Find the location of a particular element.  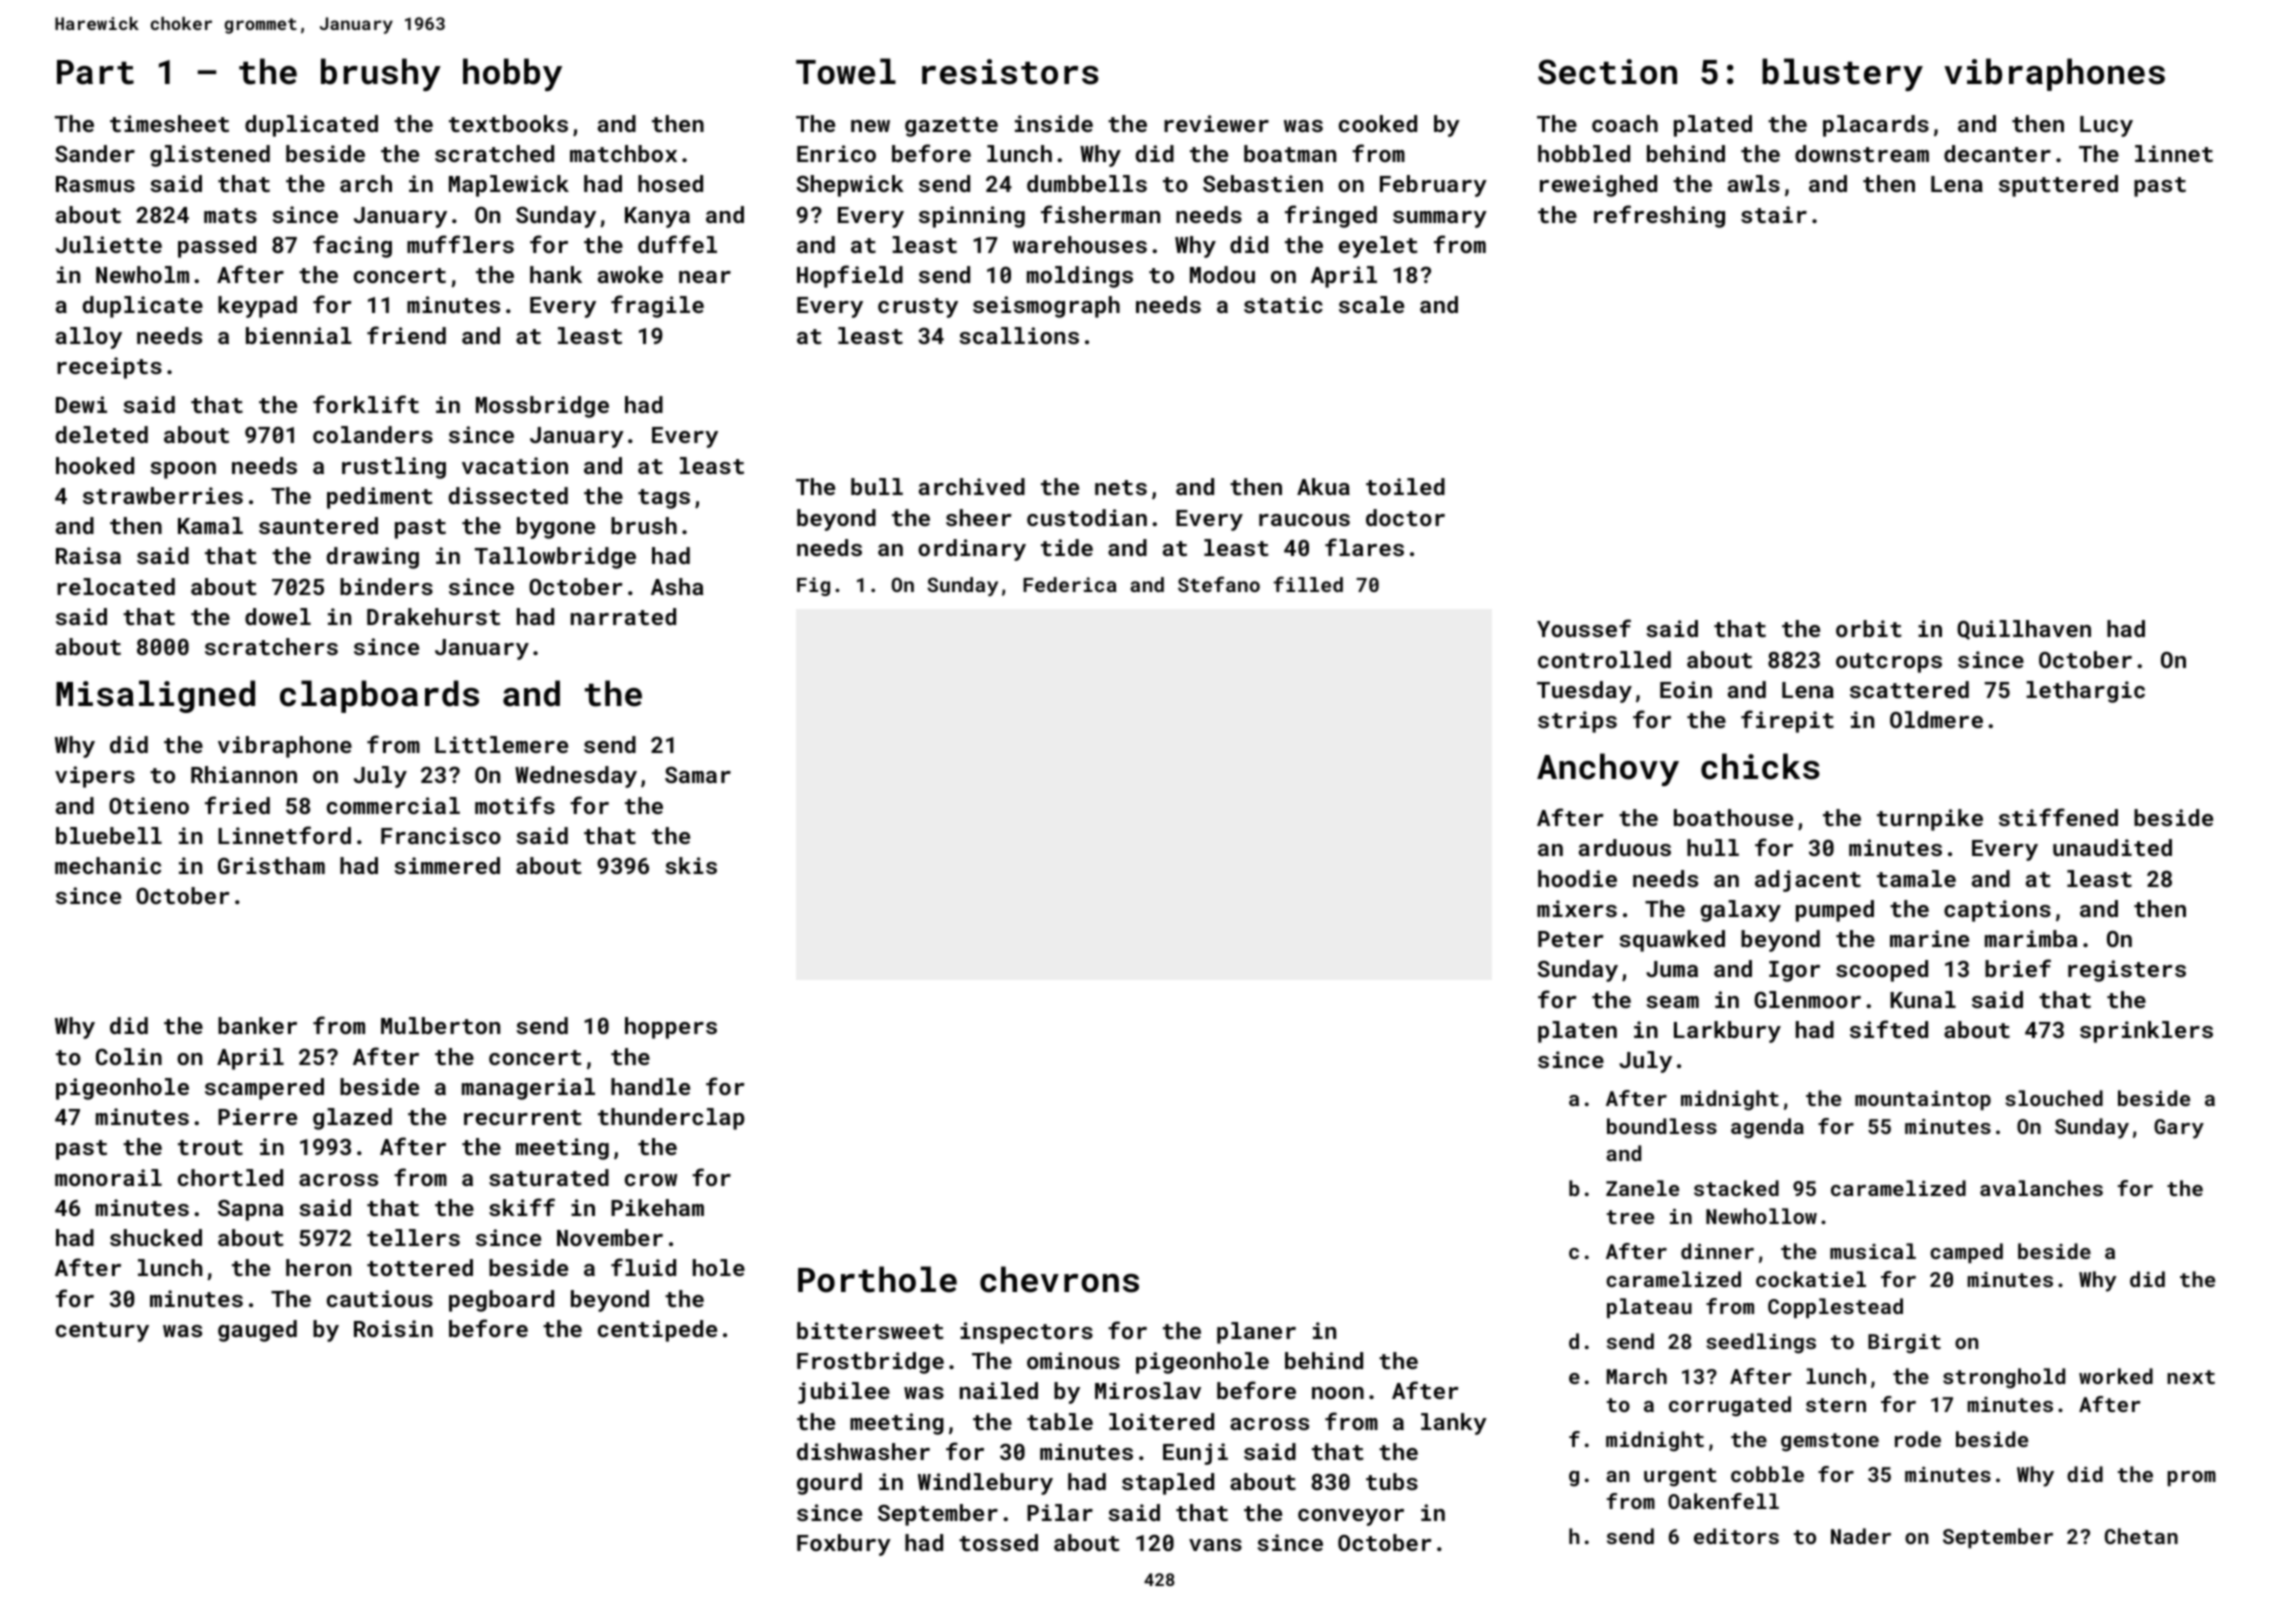

skiff is located at coordinates (522, 1207).
